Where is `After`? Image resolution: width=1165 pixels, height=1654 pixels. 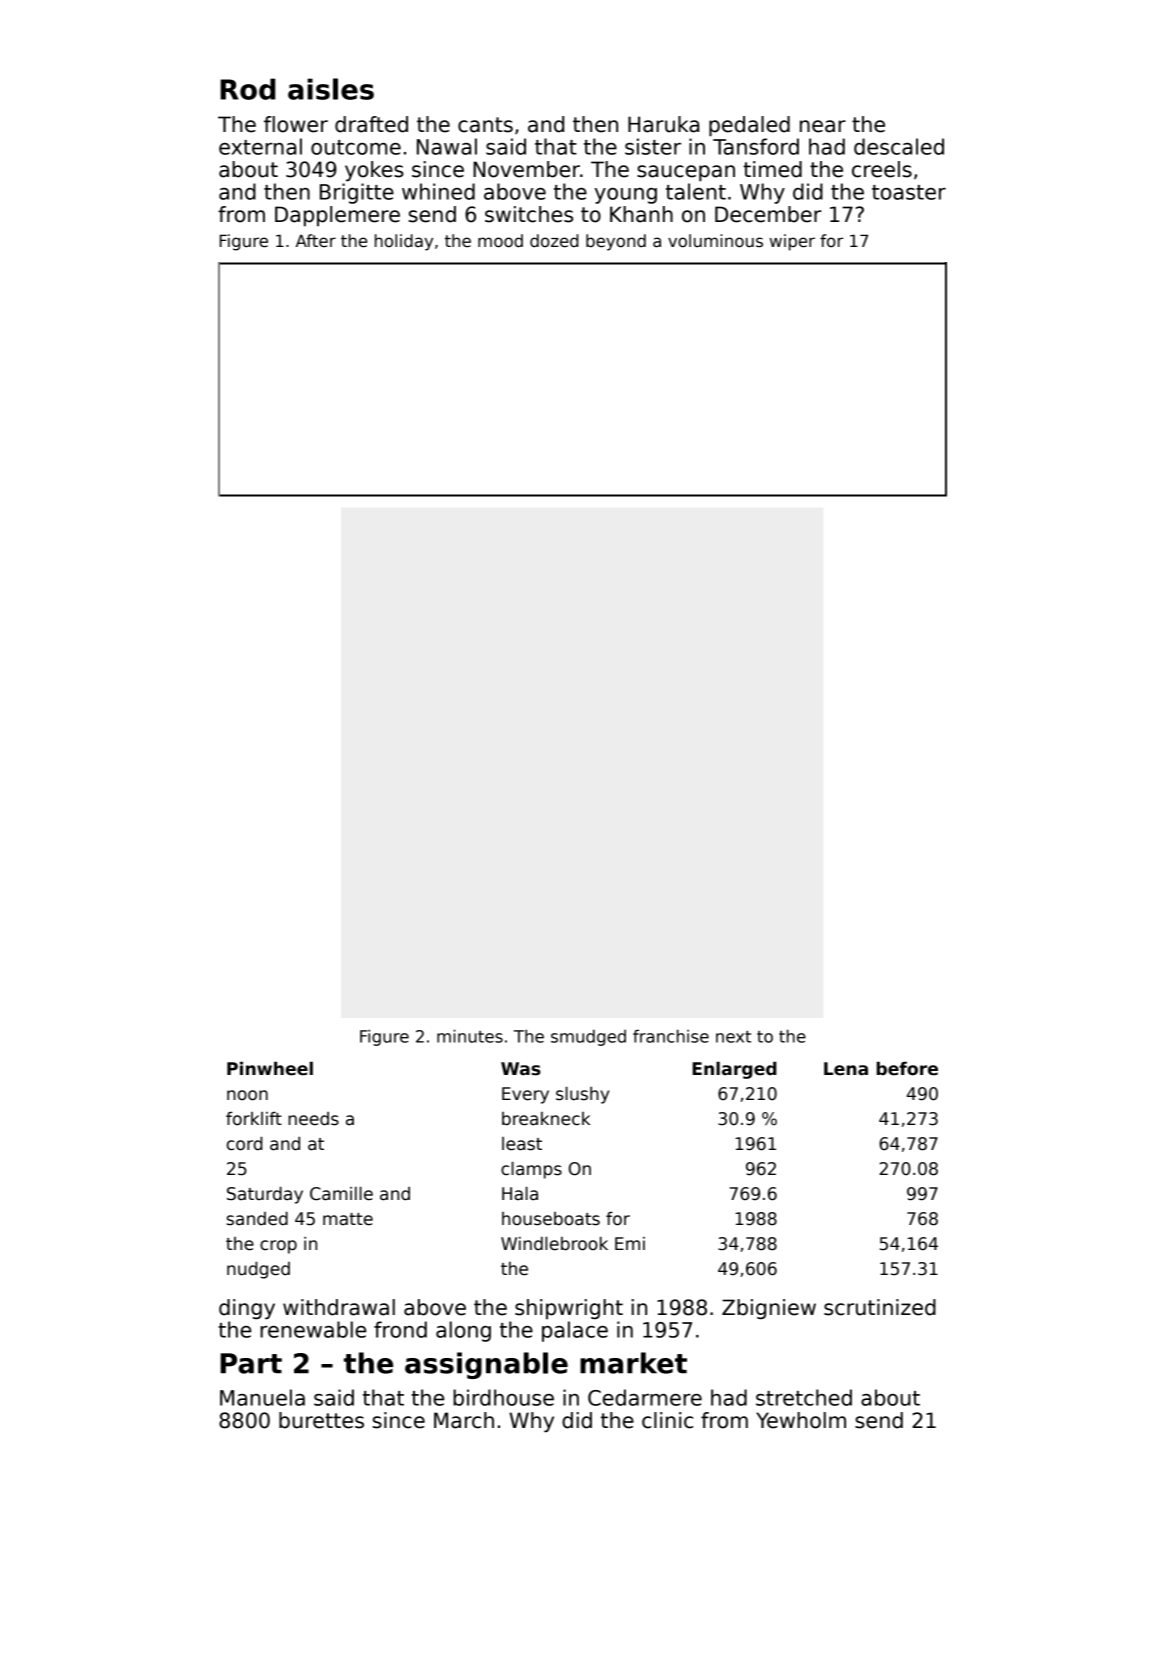 After is located at coordinates (316, 240).
